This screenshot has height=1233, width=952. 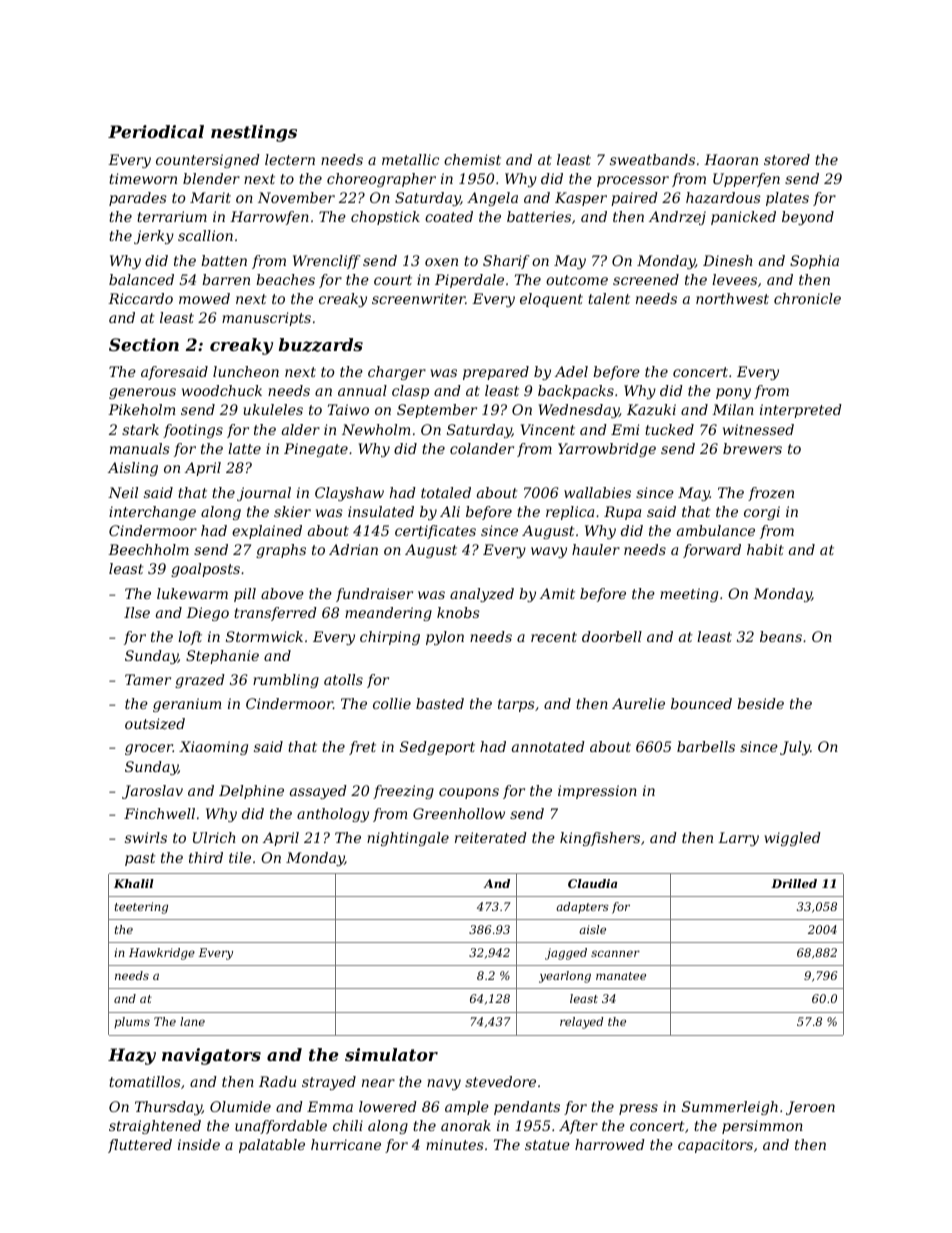 I want to click on chemist, so click(x=472, y=159).
